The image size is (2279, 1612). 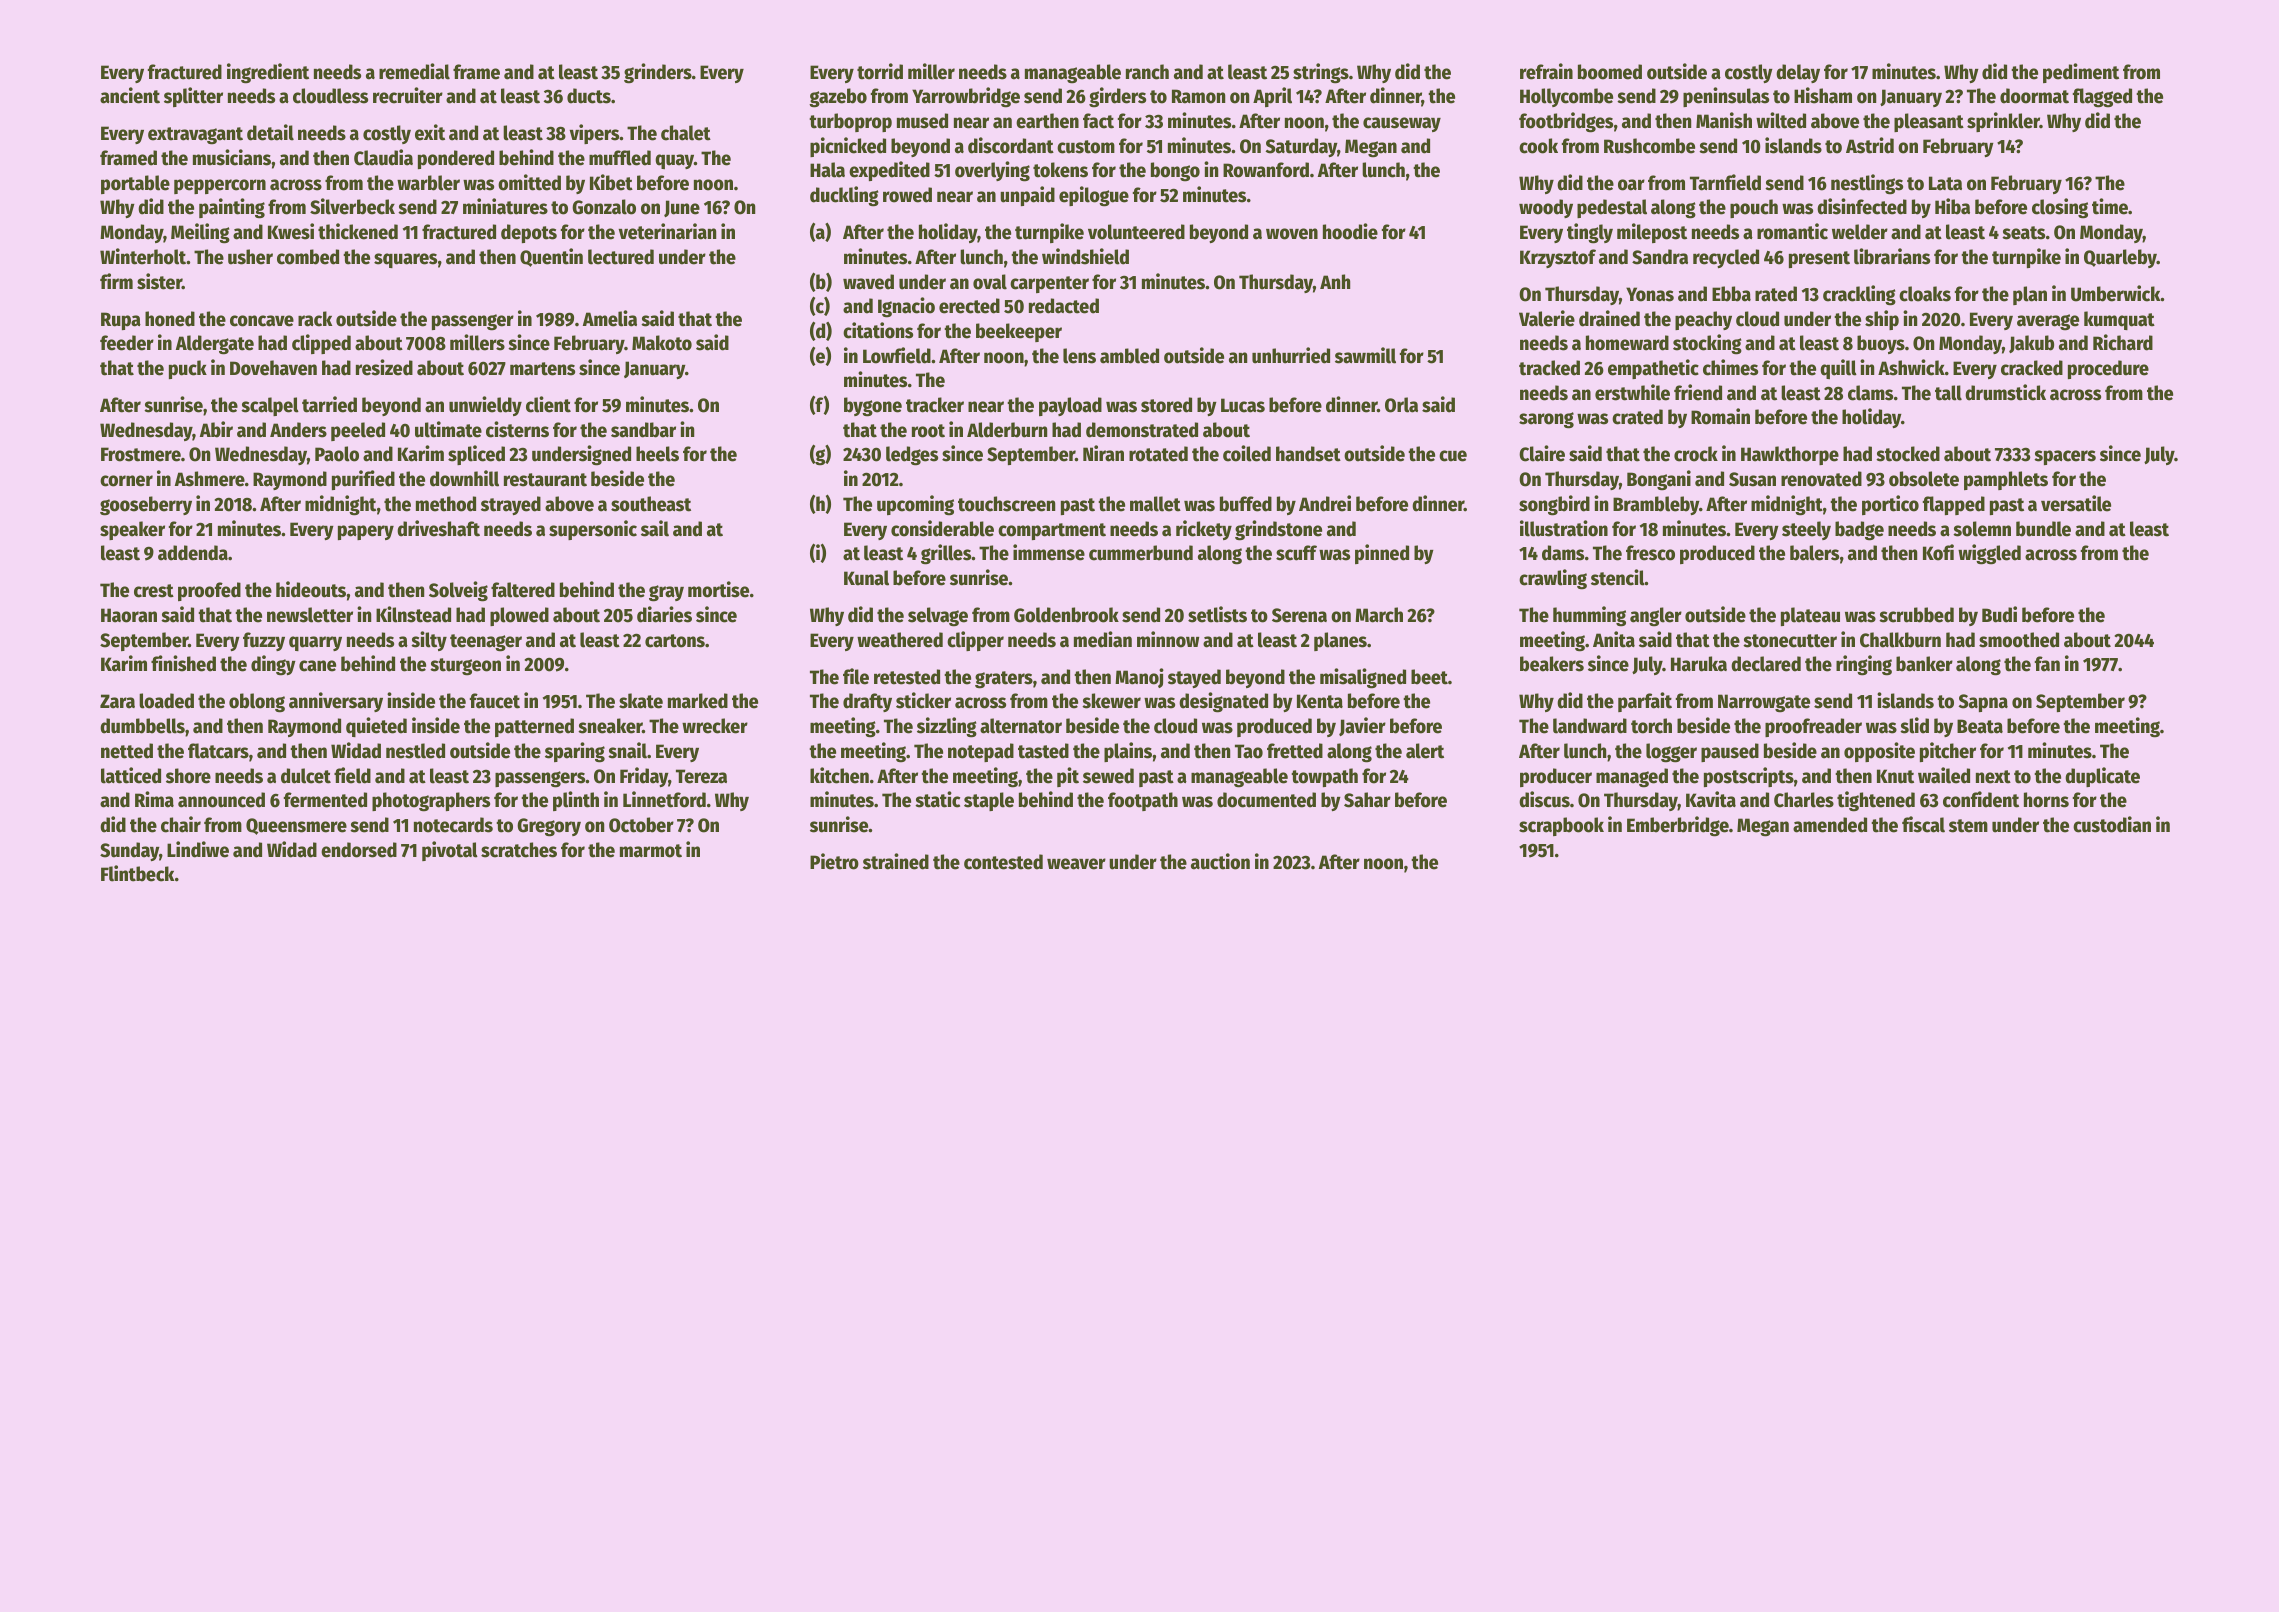 What do you see at coordinates (465, 667) in the page?
I see `sturgeon` at bounding box center [465, 667].
